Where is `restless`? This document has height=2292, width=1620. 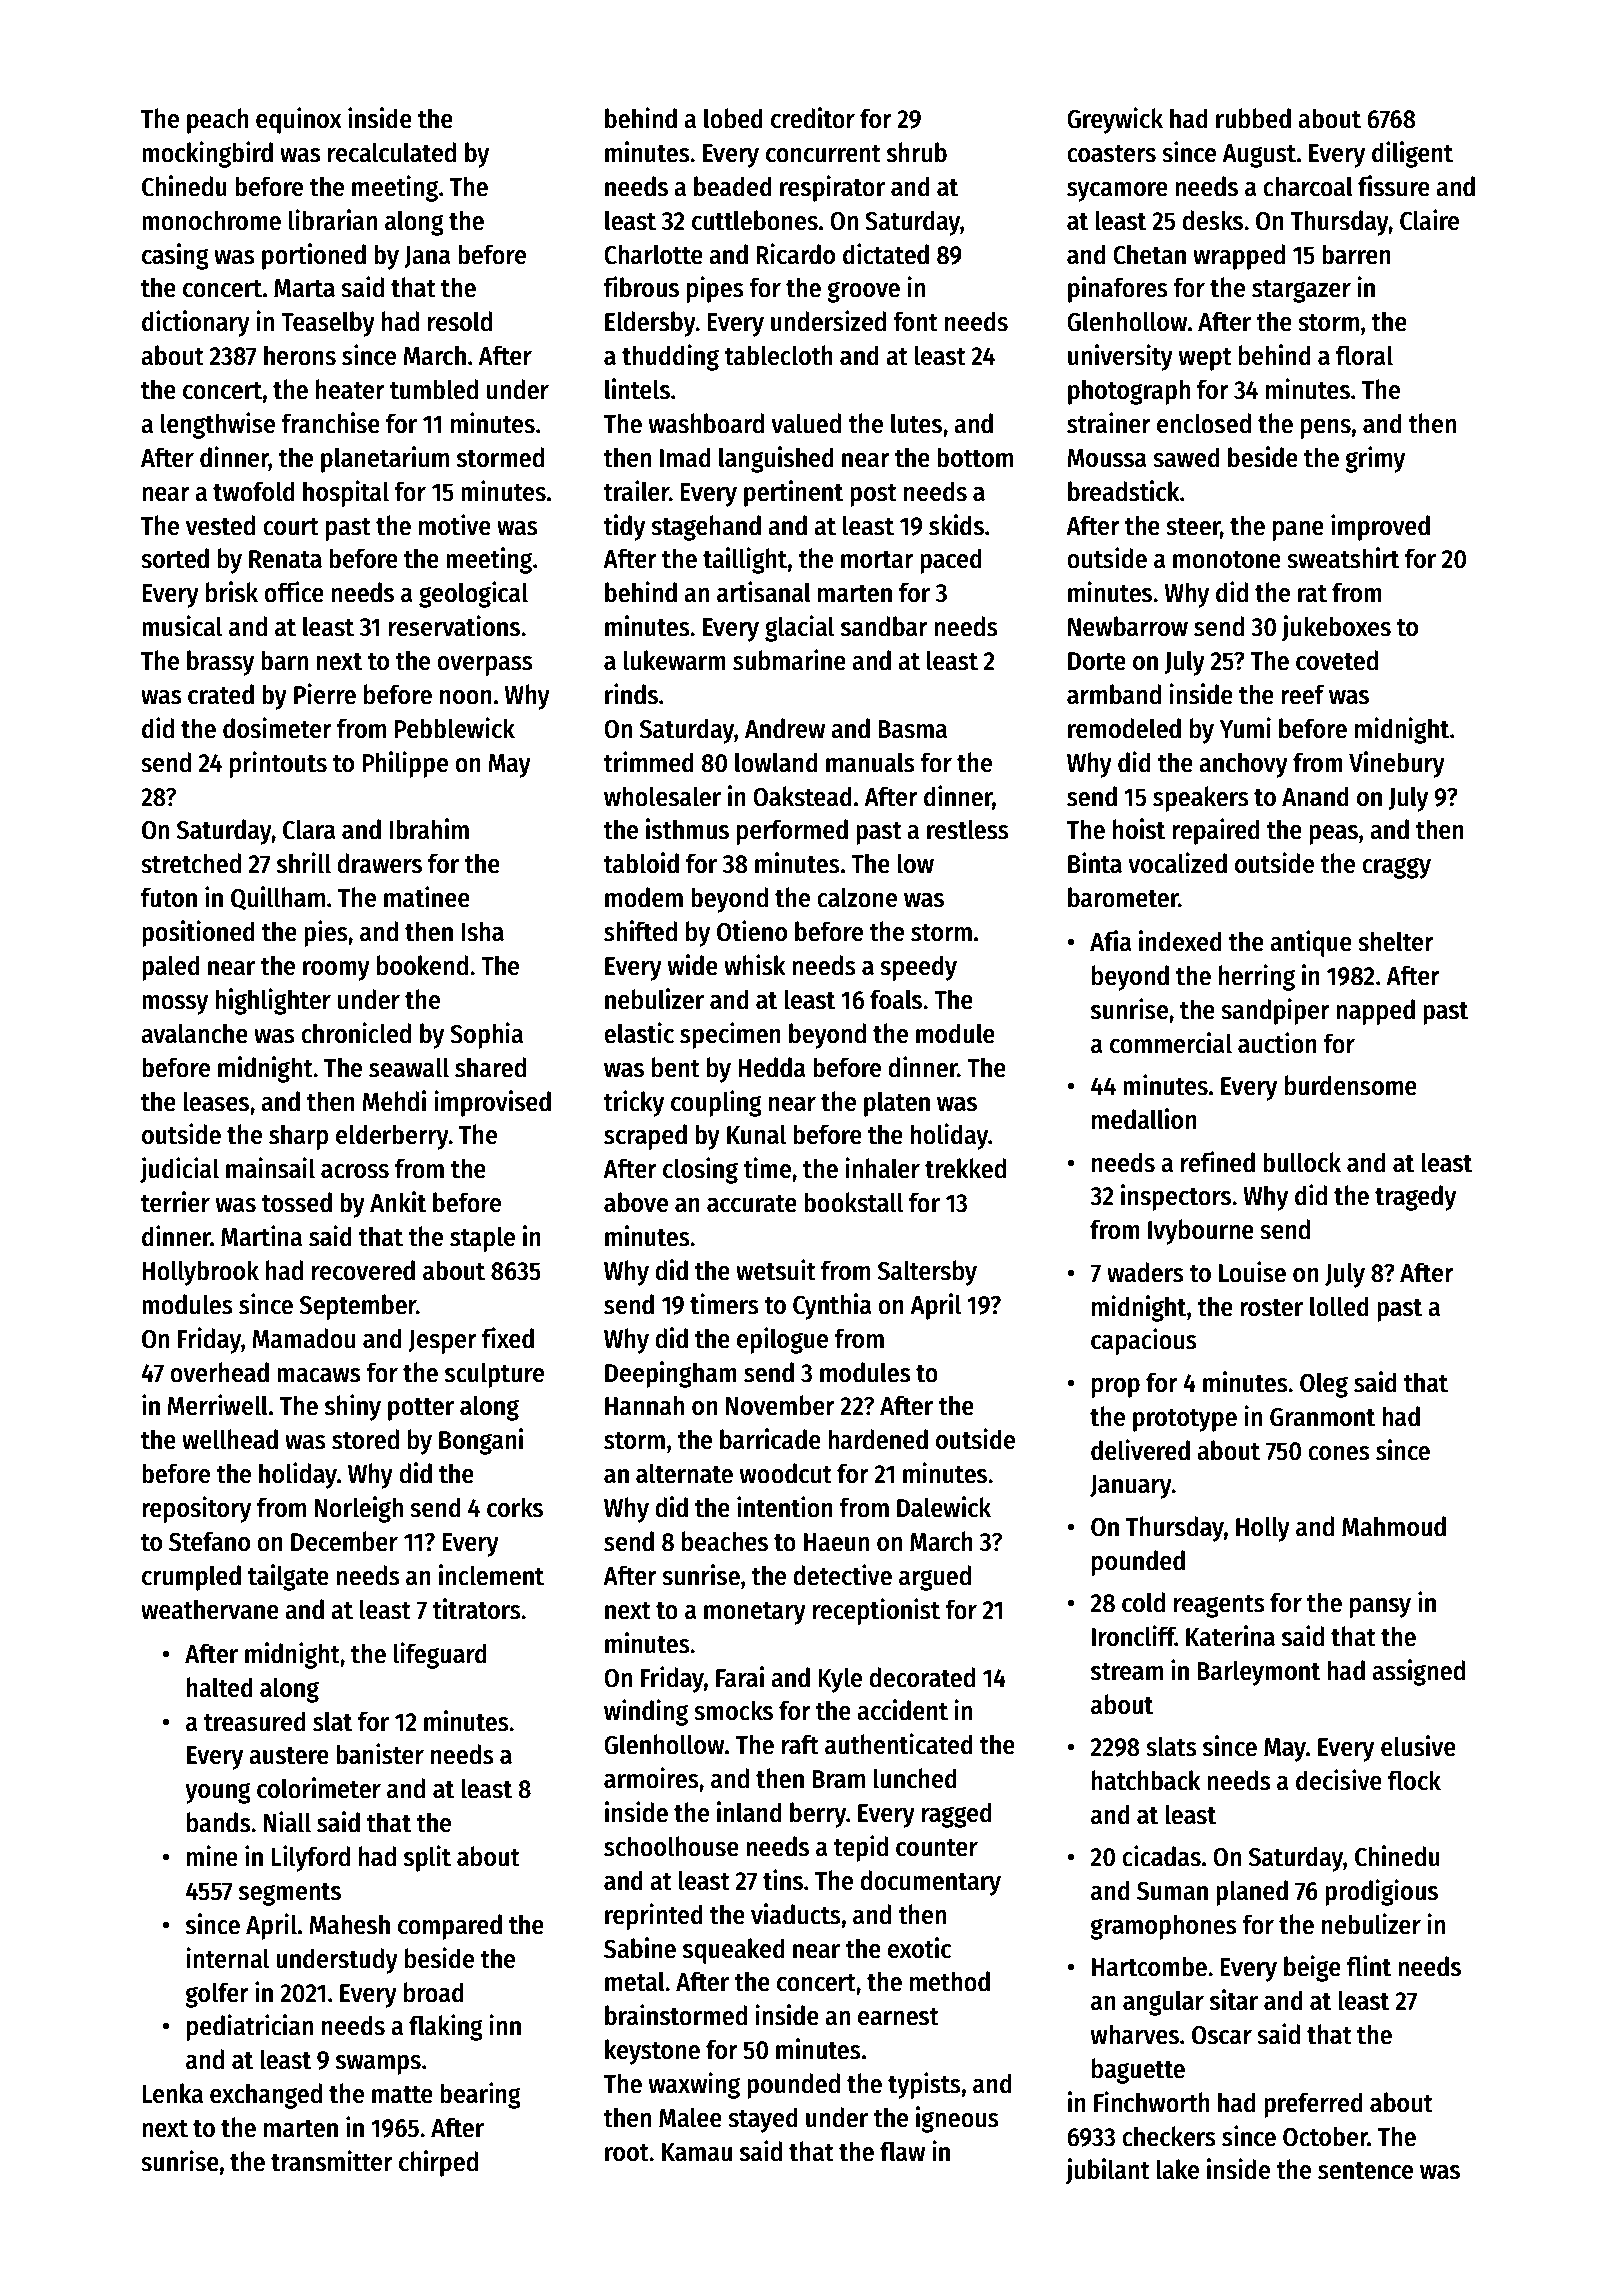
restless is located at coordinates (968, 829).
